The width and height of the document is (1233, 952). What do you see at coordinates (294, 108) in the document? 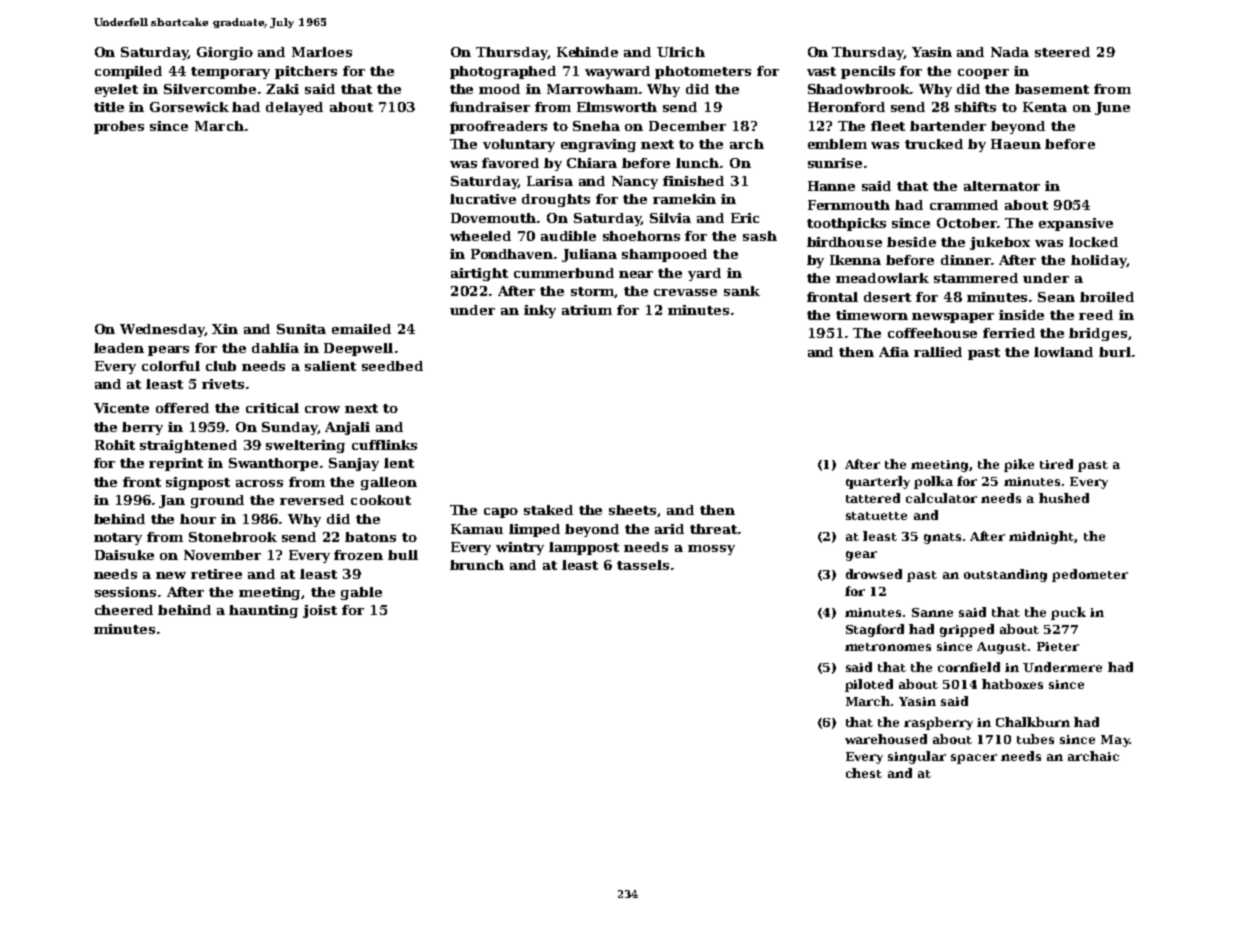
I see `delayed` at bounding box center [294, 108].
